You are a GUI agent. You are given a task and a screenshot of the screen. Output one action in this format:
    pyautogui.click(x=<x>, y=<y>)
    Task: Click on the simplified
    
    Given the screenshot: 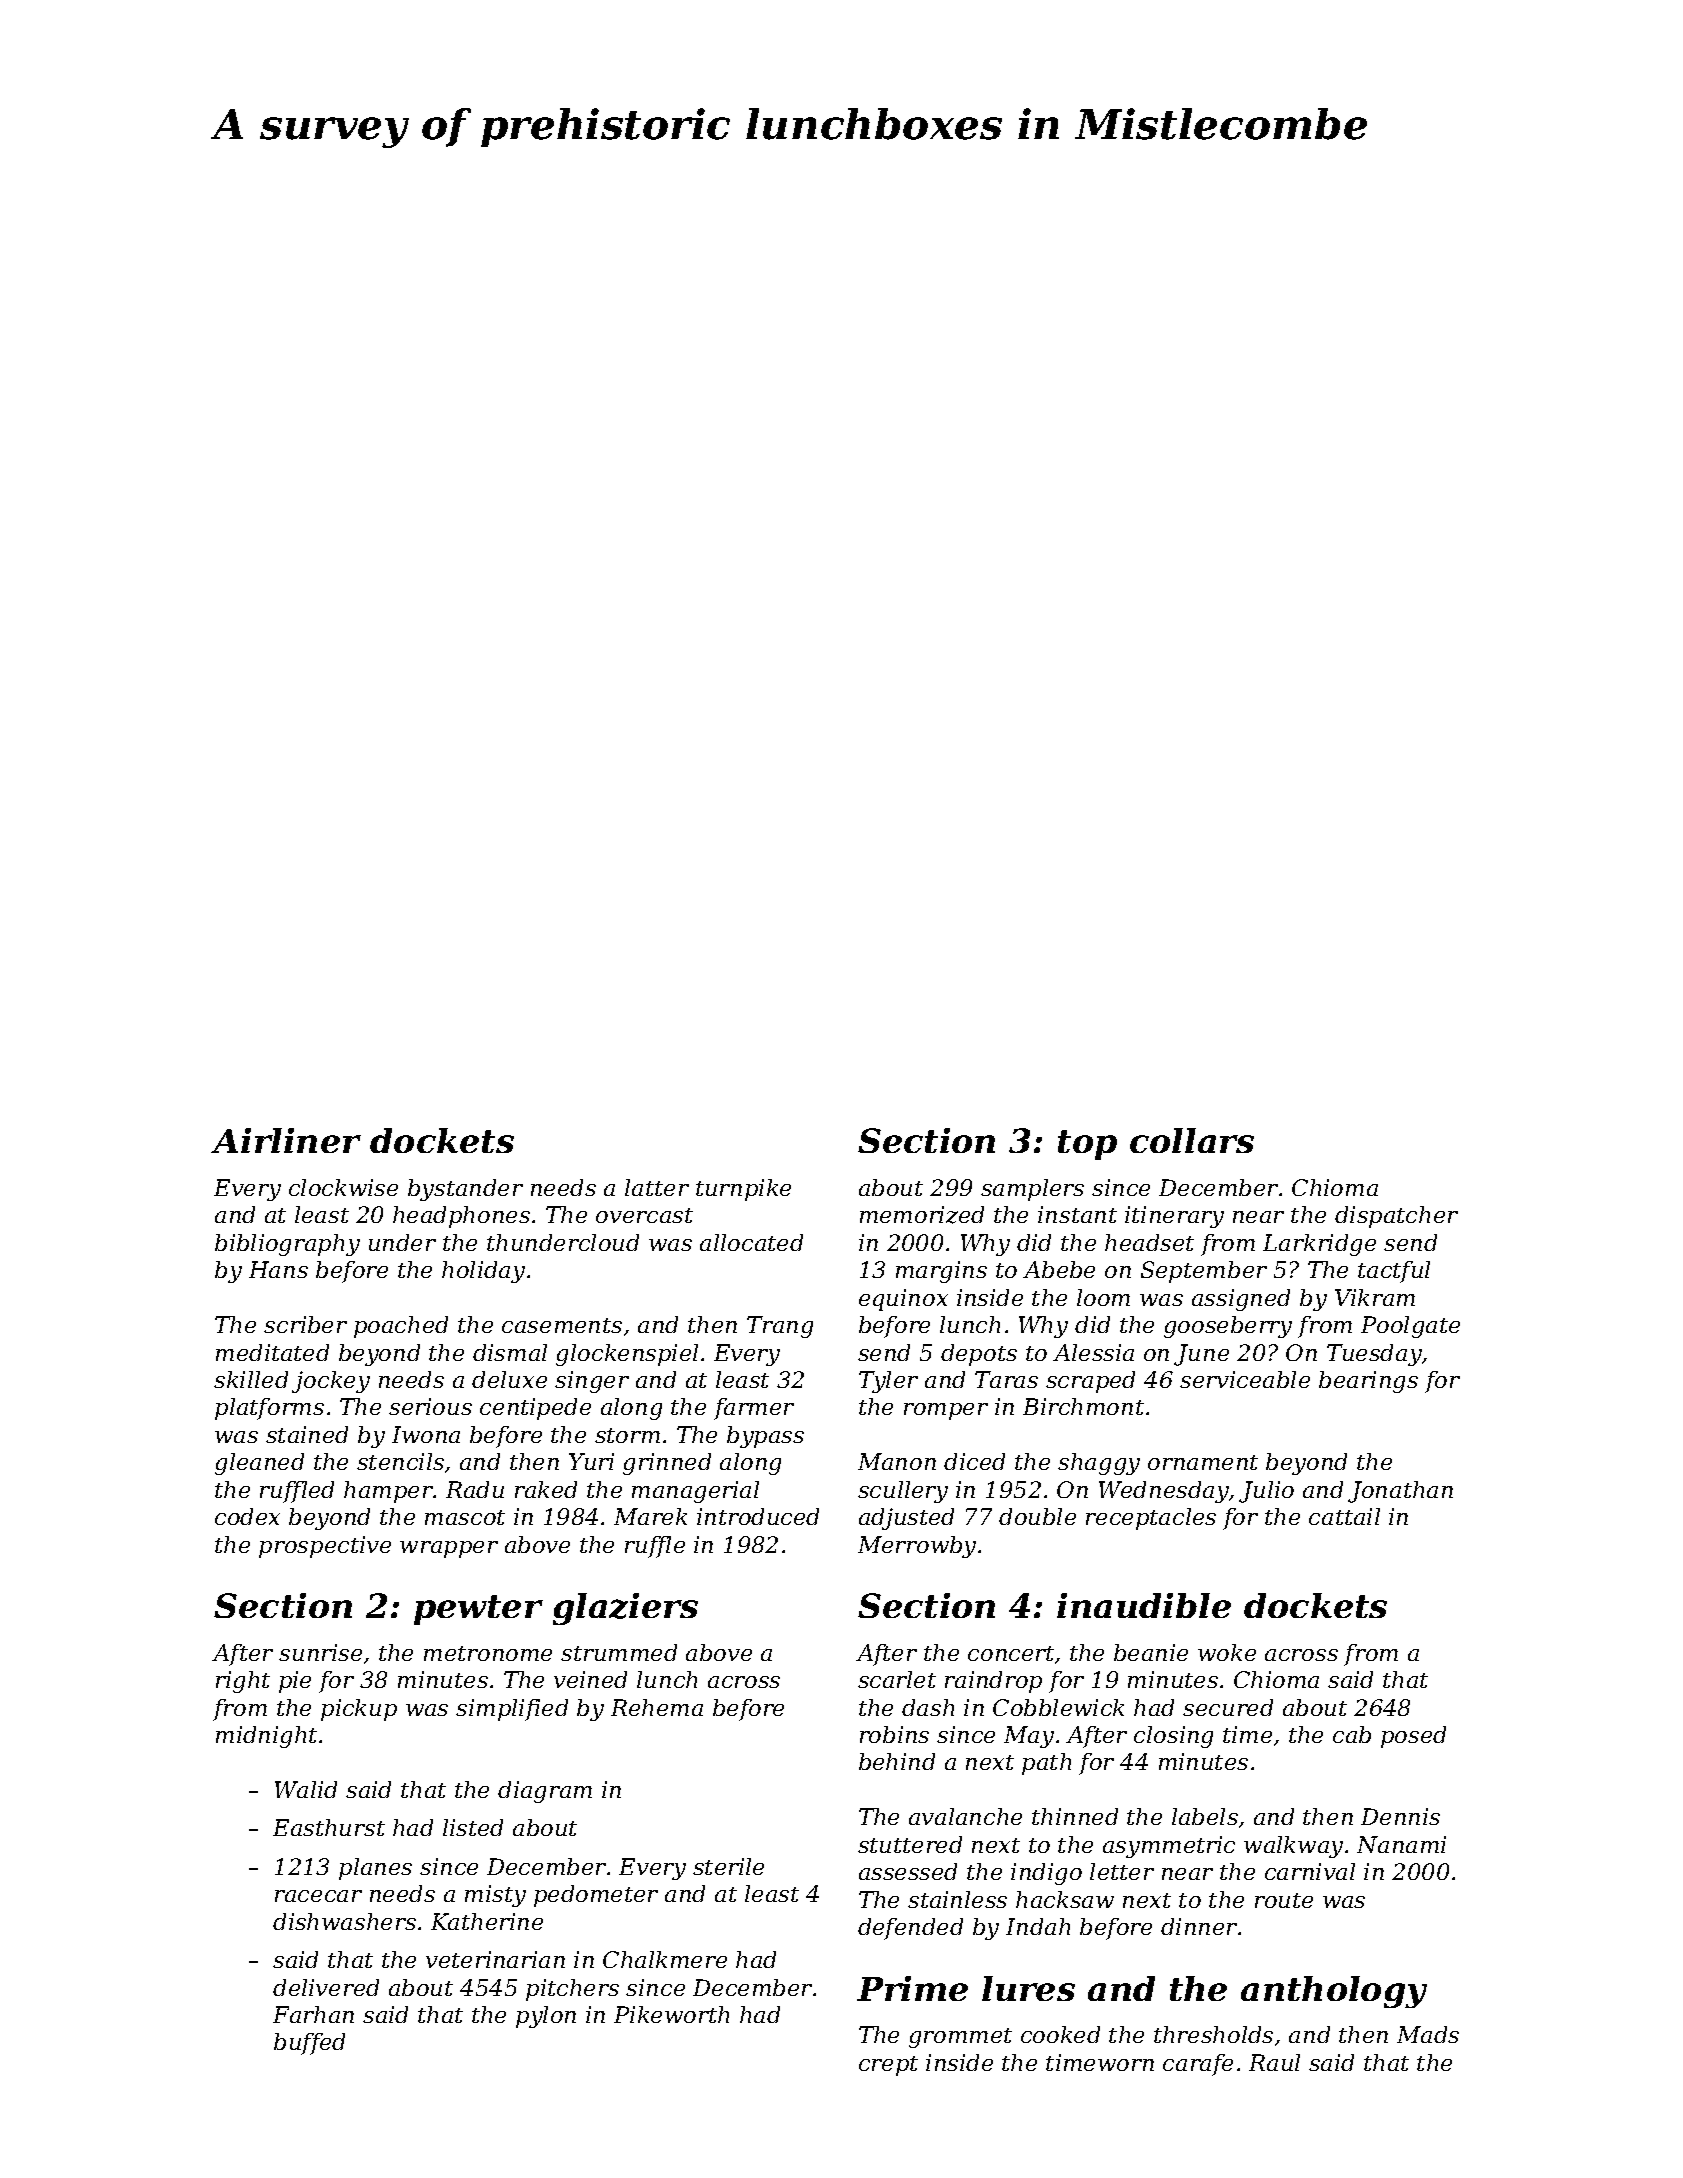 What is the action you would take?
    pyautogui.click(x=512, y=1710)
